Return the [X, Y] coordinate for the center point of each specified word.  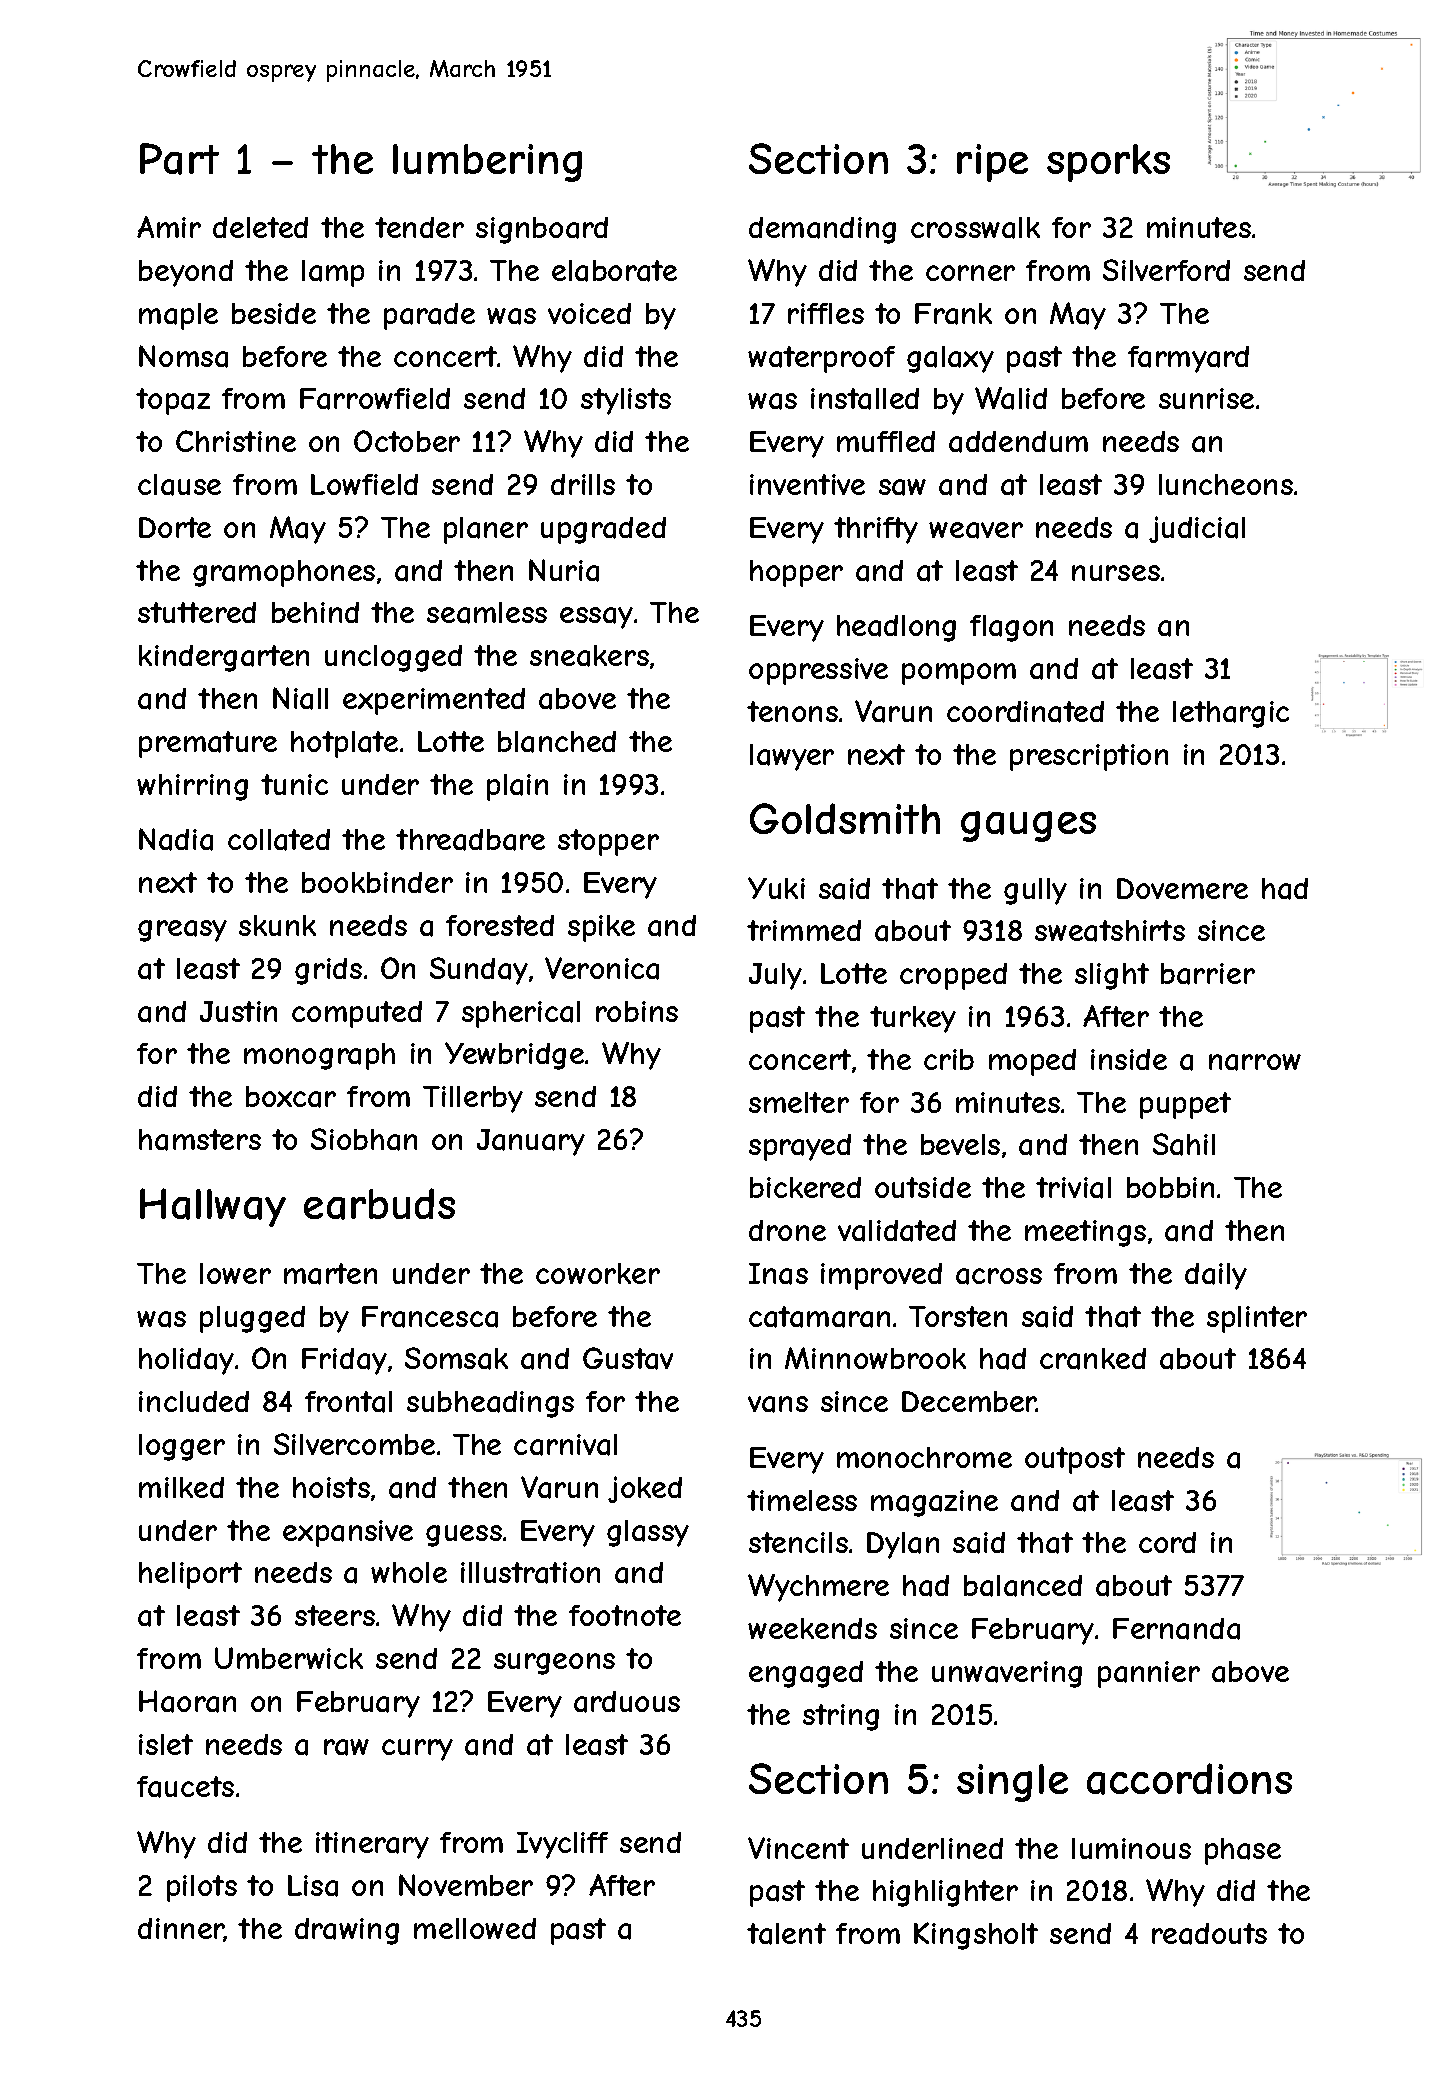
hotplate [344, 744]
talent [786, 1934]
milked [181, 1487]
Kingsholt [976, 1936]
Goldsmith [845, 818]
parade [429, 316]
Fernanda [1176, 1629]
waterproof [821, 359]
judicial [1197, 529]
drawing [347, 1931]
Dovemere [1182, 888]
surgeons [554, 1664]
